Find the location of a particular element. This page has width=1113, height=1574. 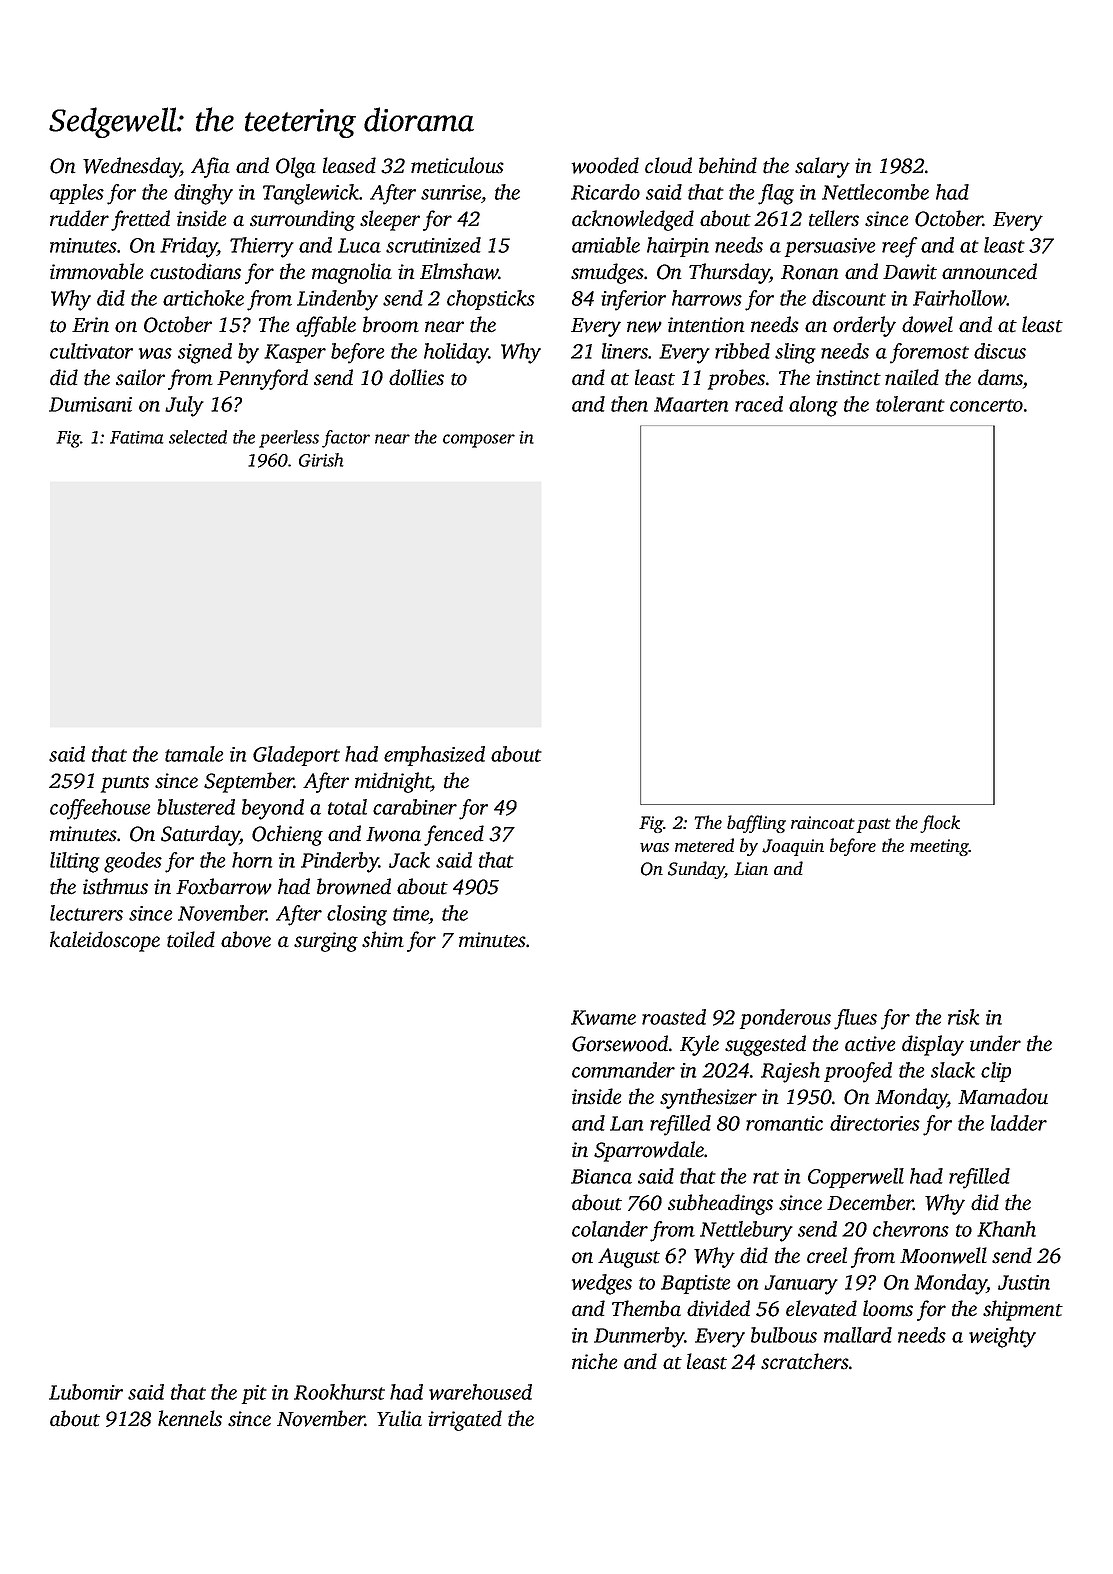

surrounding is located at coordinates (302, 220).
